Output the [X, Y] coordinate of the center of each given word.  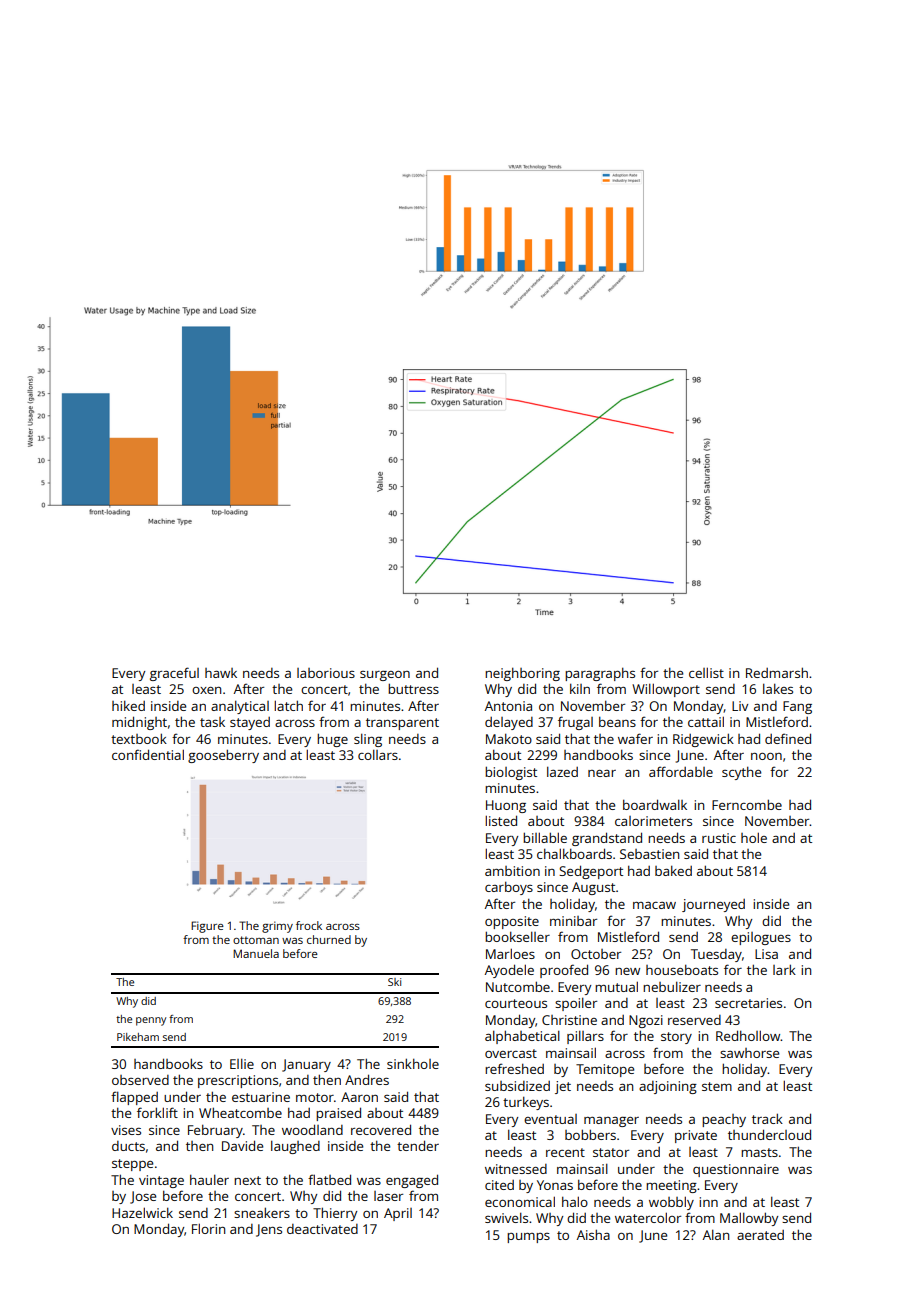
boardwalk [655, 804]
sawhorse [749, 1053]
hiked [128, 705]
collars [378, 754]
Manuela [256, 953]
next [247, 1180]
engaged [412, 1181]
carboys [509, 888]
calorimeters [653, 821]
